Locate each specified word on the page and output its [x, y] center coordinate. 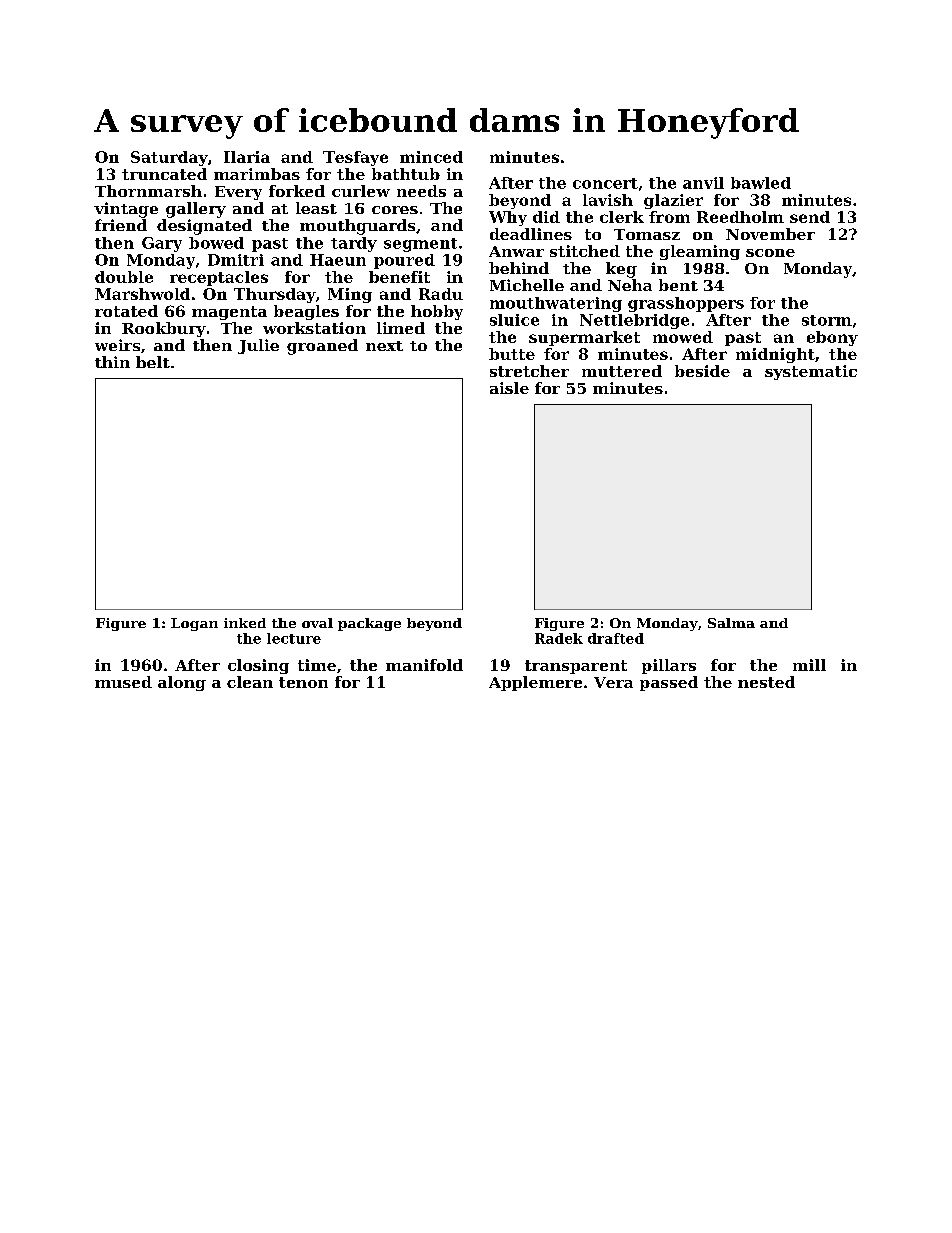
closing [258, 666]
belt [153, 362]
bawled [761, 183]
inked [245, 623]
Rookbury [164, 329]
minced [431, 157]
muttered [622, 371]
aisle [509, 388]
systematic [811, 372]
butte [512, 354]
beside [702, 371]
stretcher [529, 371]
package [369, 624]
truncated [164, 174]
